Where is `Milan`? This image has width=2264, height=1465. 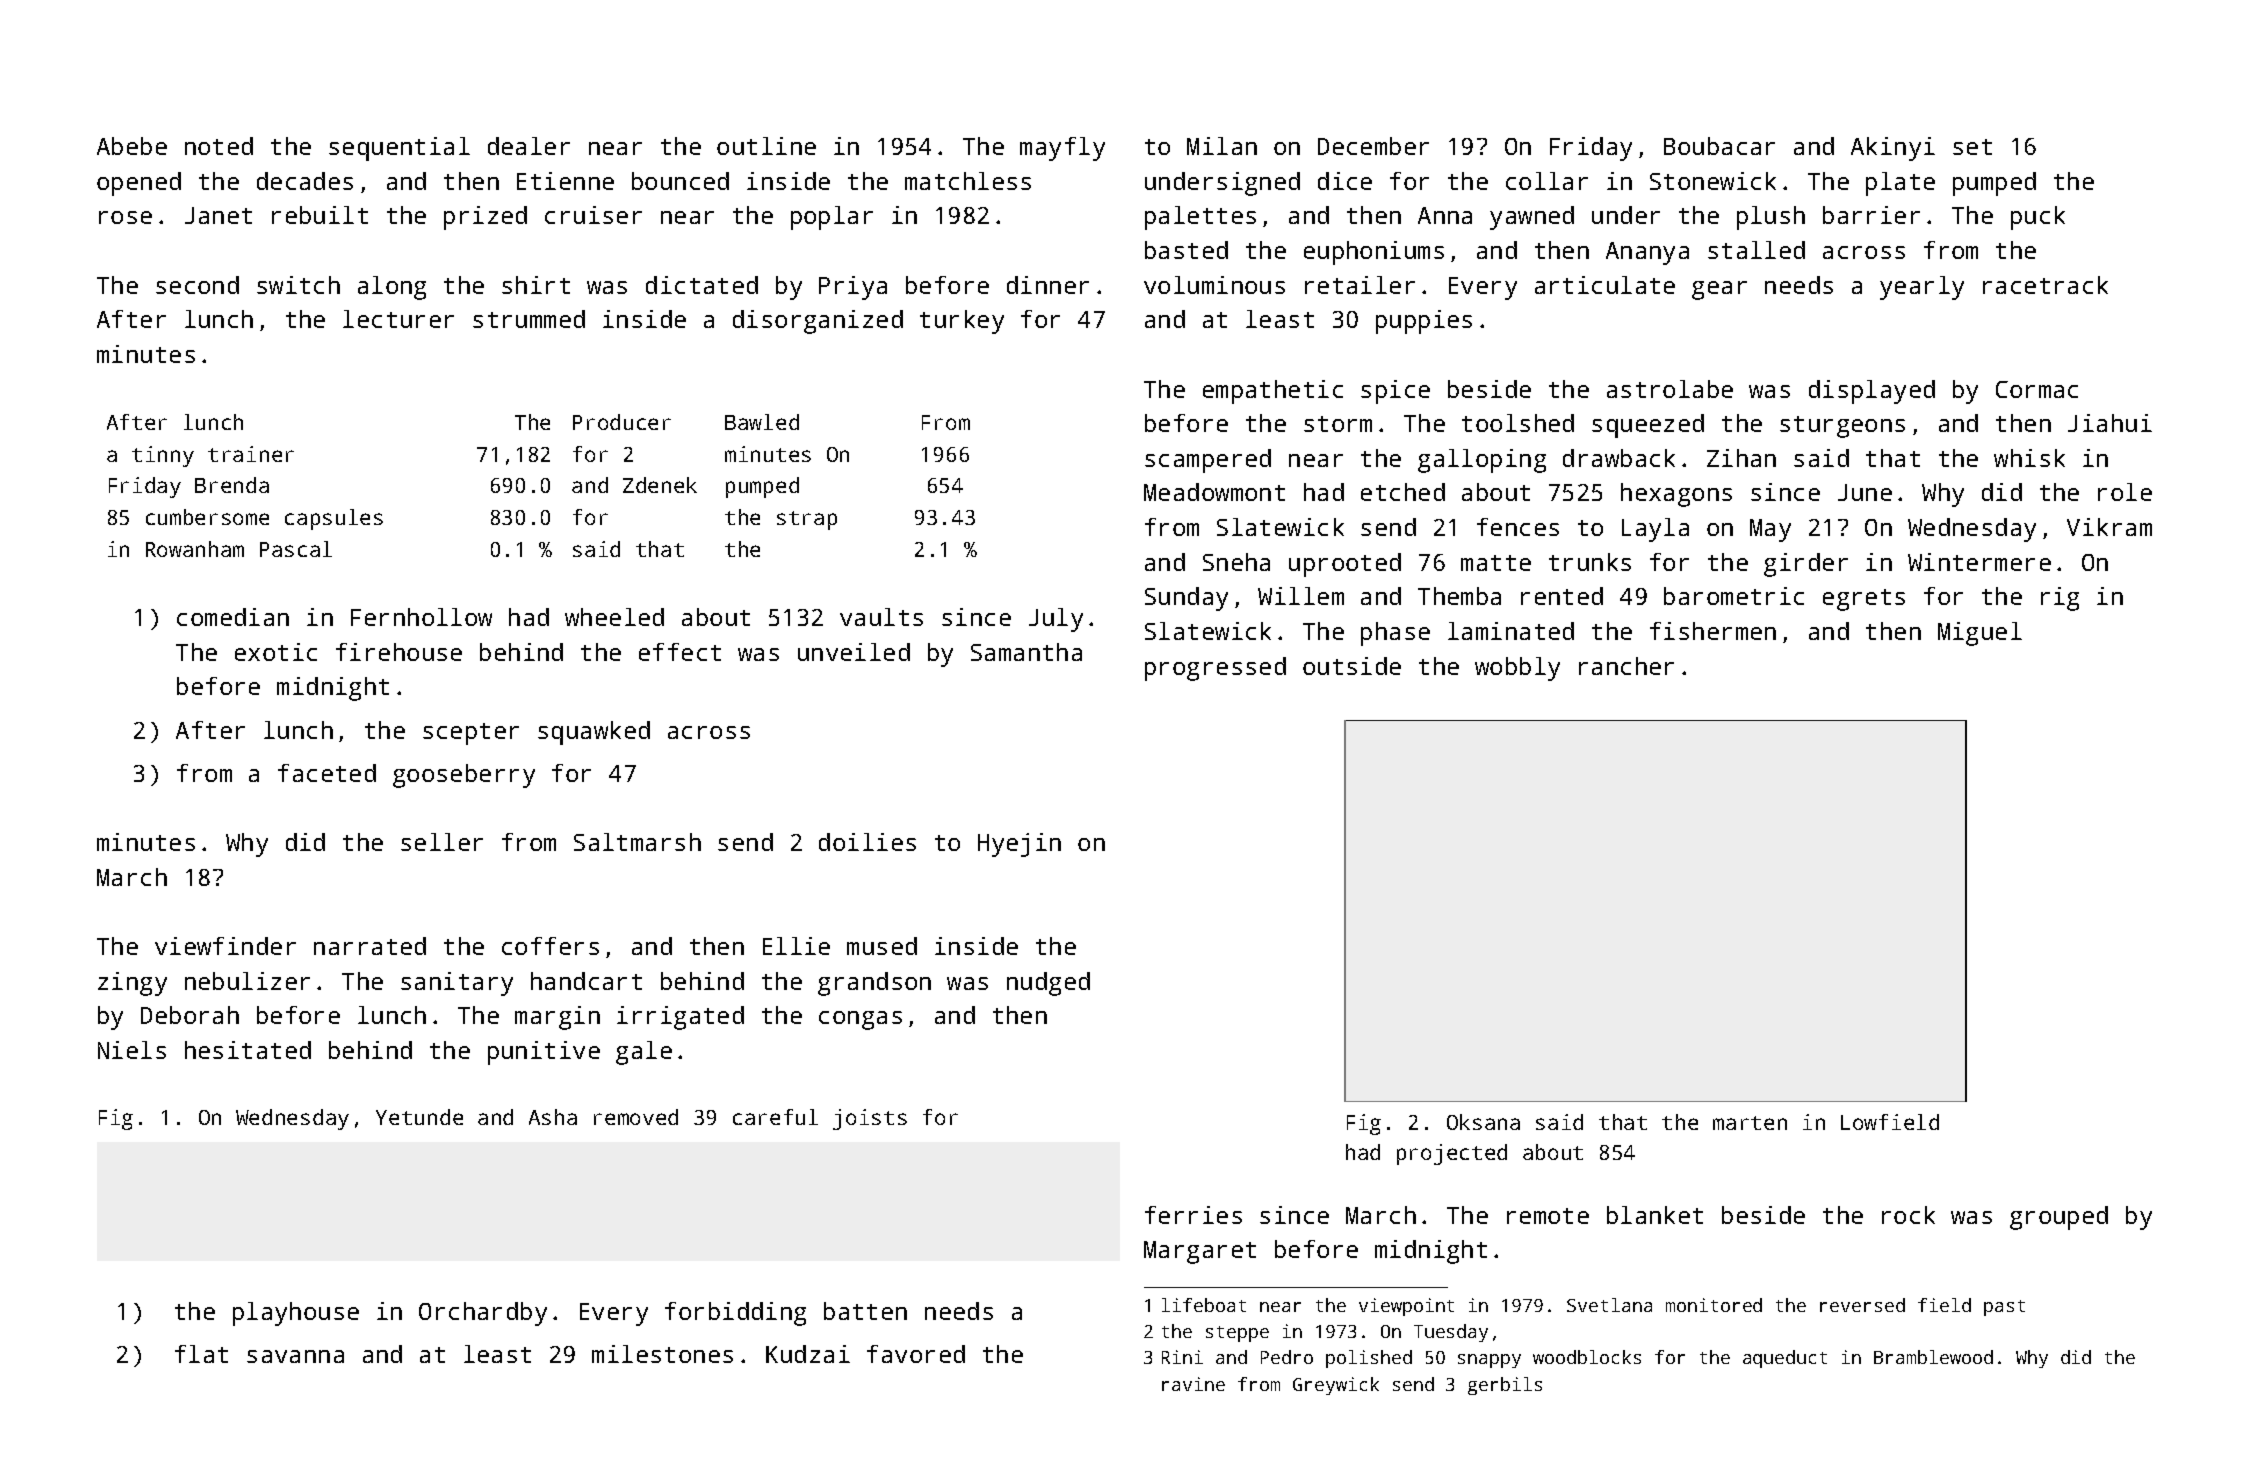 Milan is located at coordinates (1222, 146).
